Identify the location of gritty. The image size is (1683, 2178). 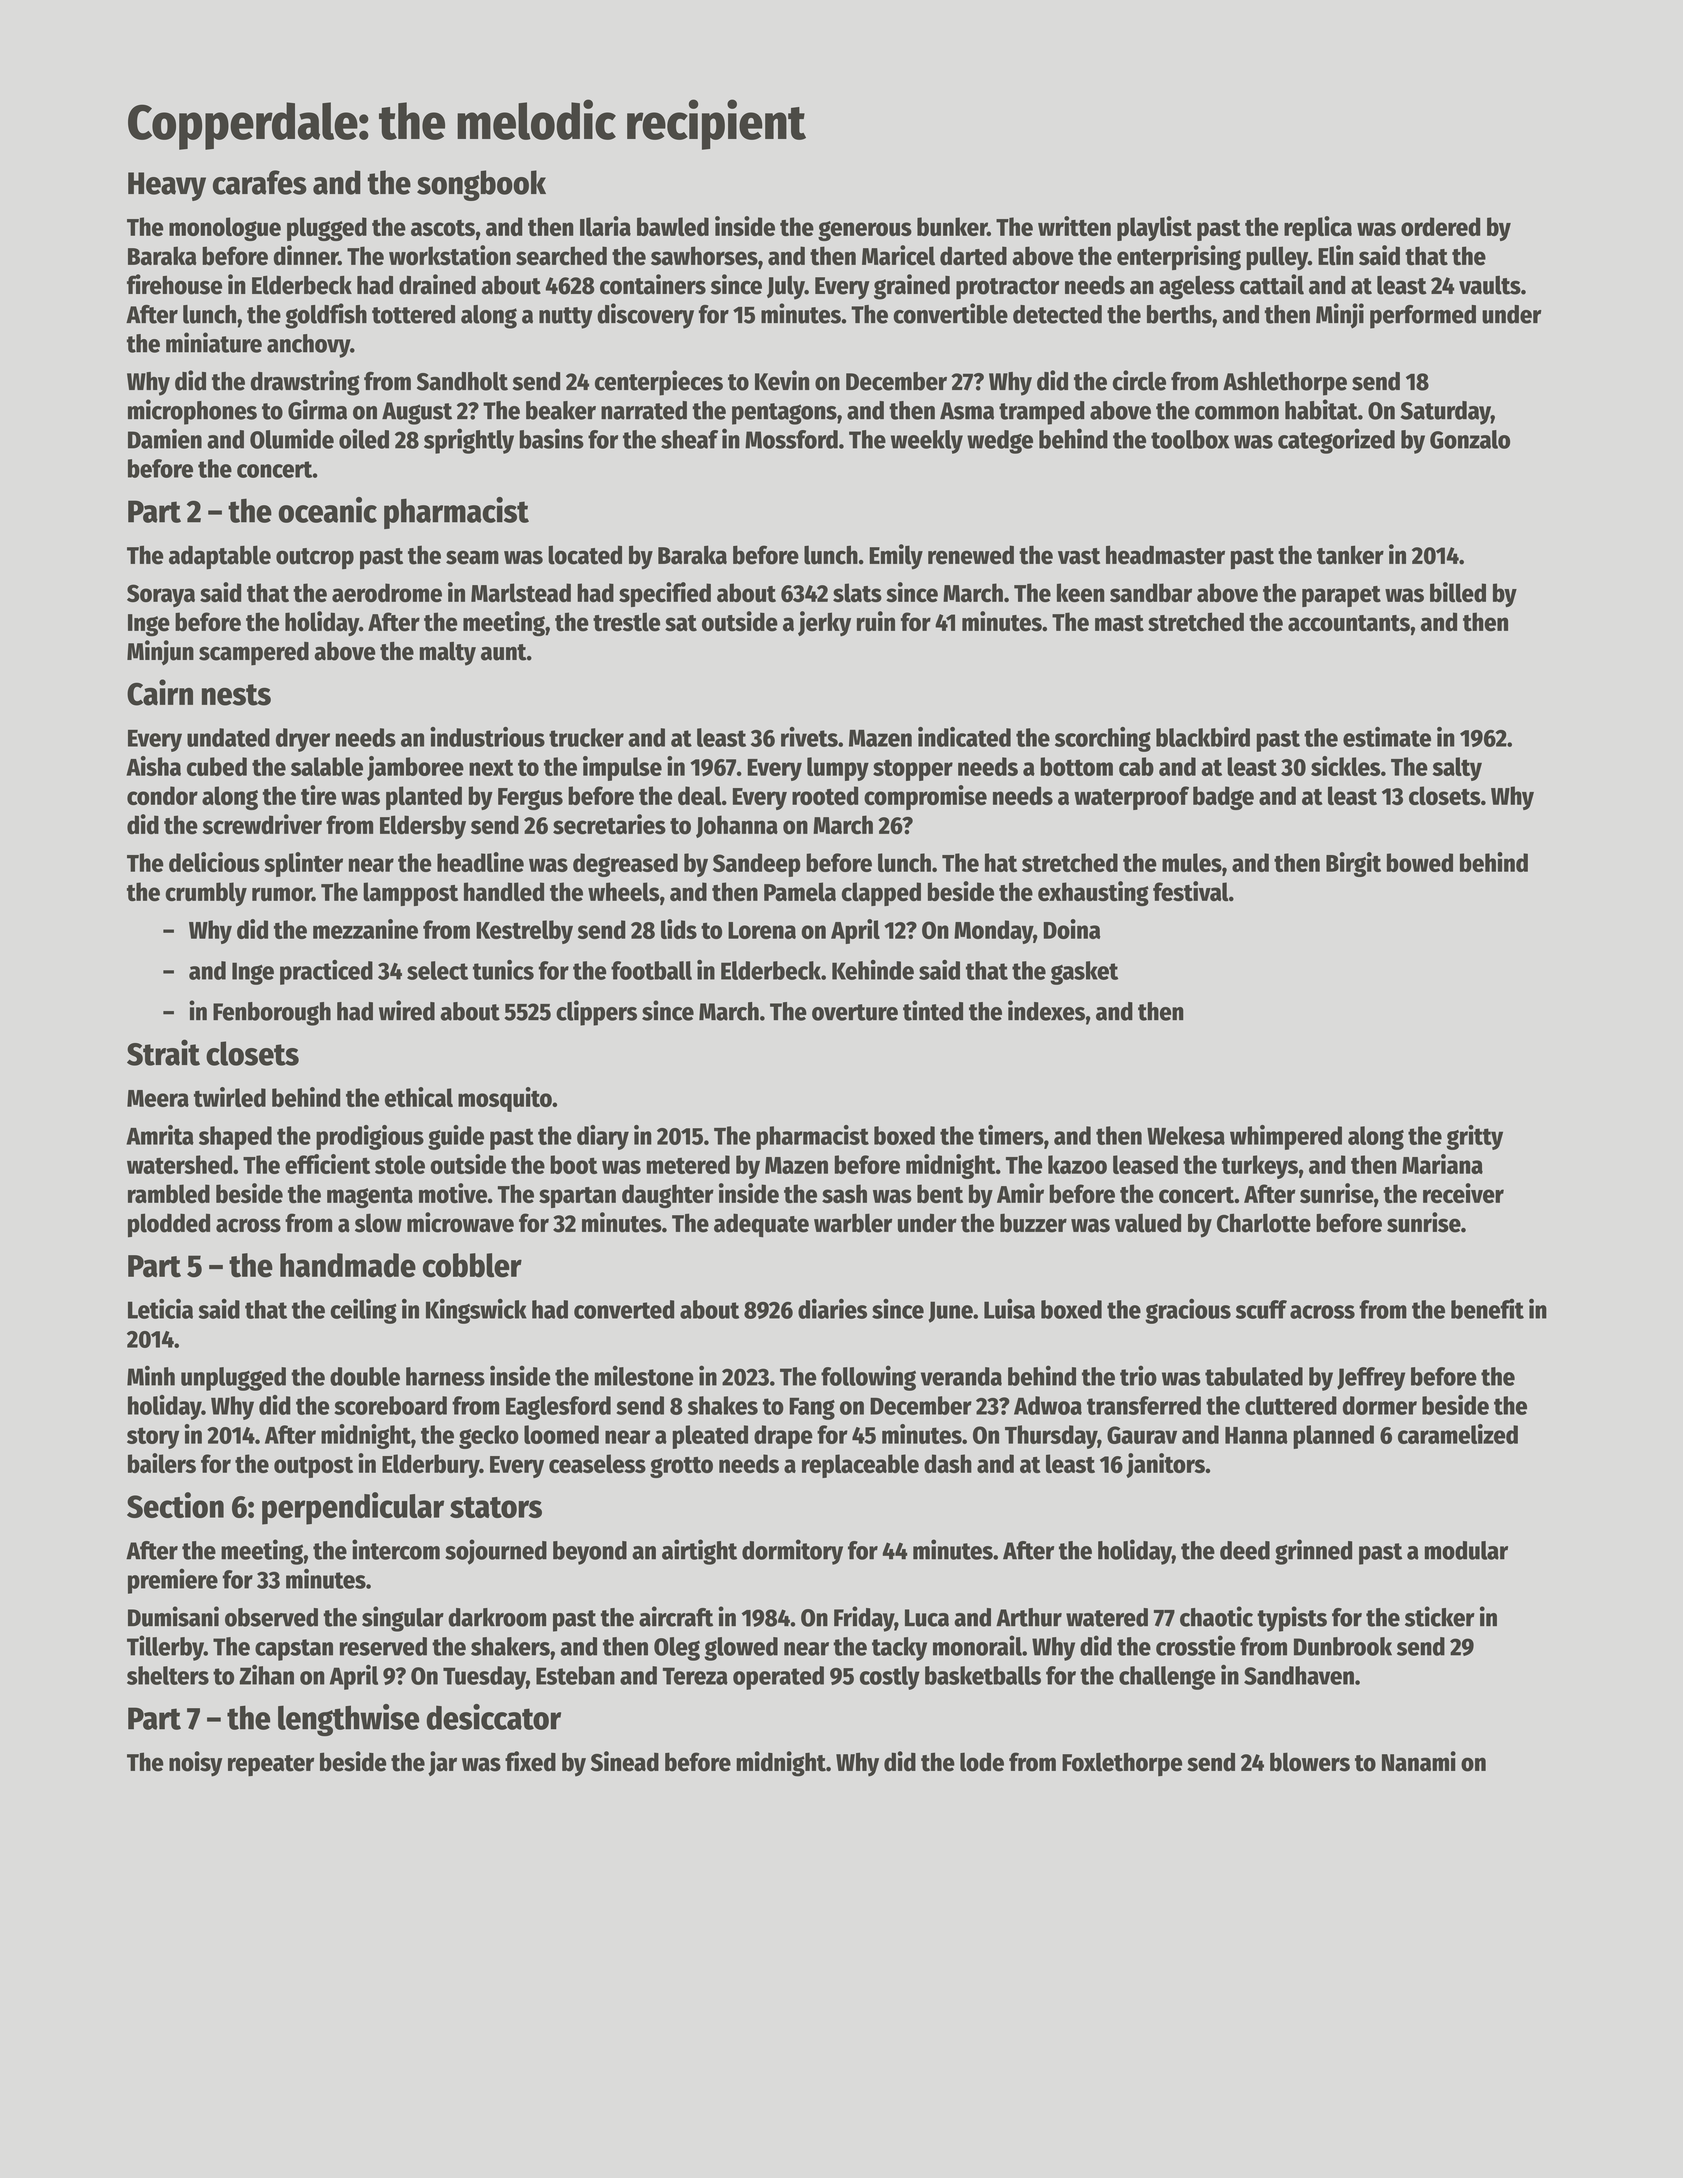
(1474, 1137).
